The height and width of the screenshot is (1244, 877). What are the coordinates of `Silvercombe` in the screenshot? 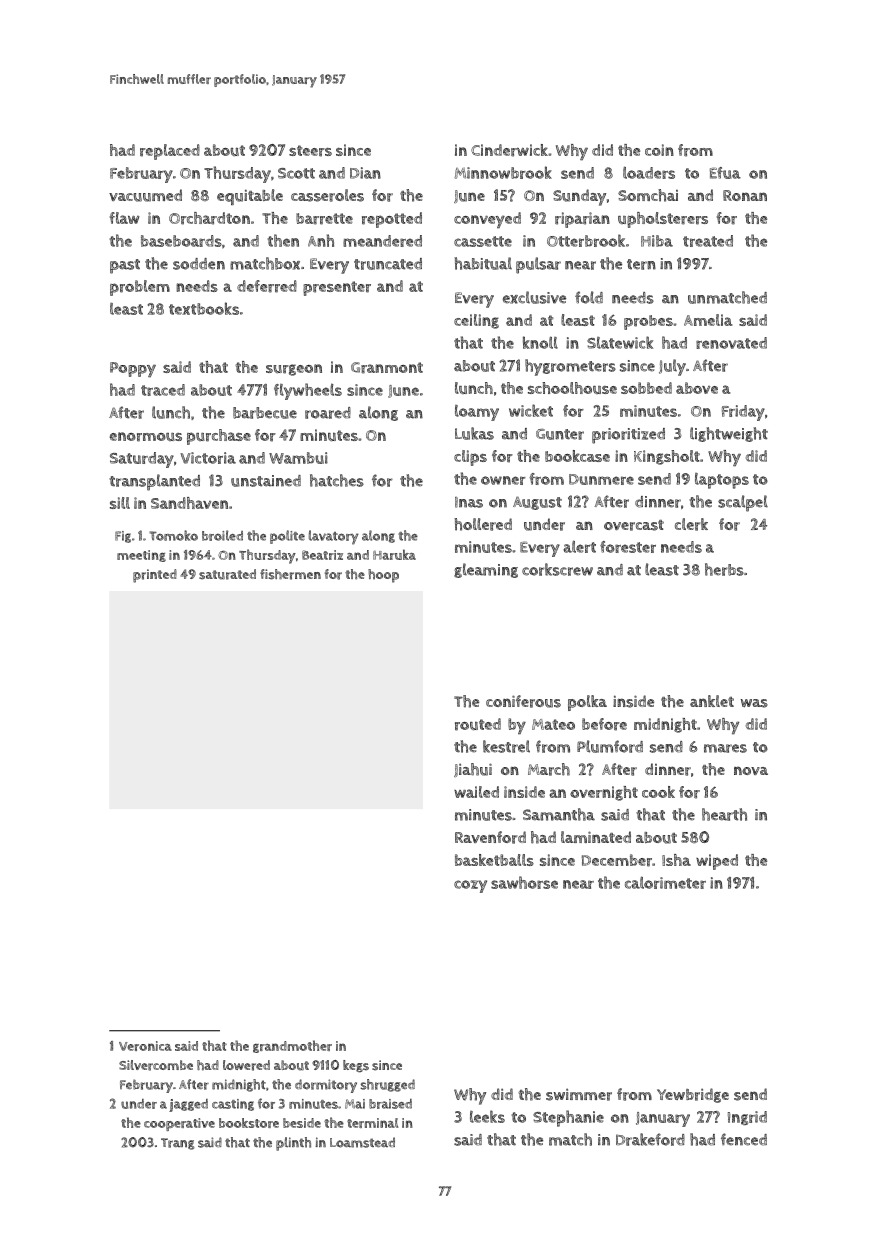 It's located at (156, 1065).
